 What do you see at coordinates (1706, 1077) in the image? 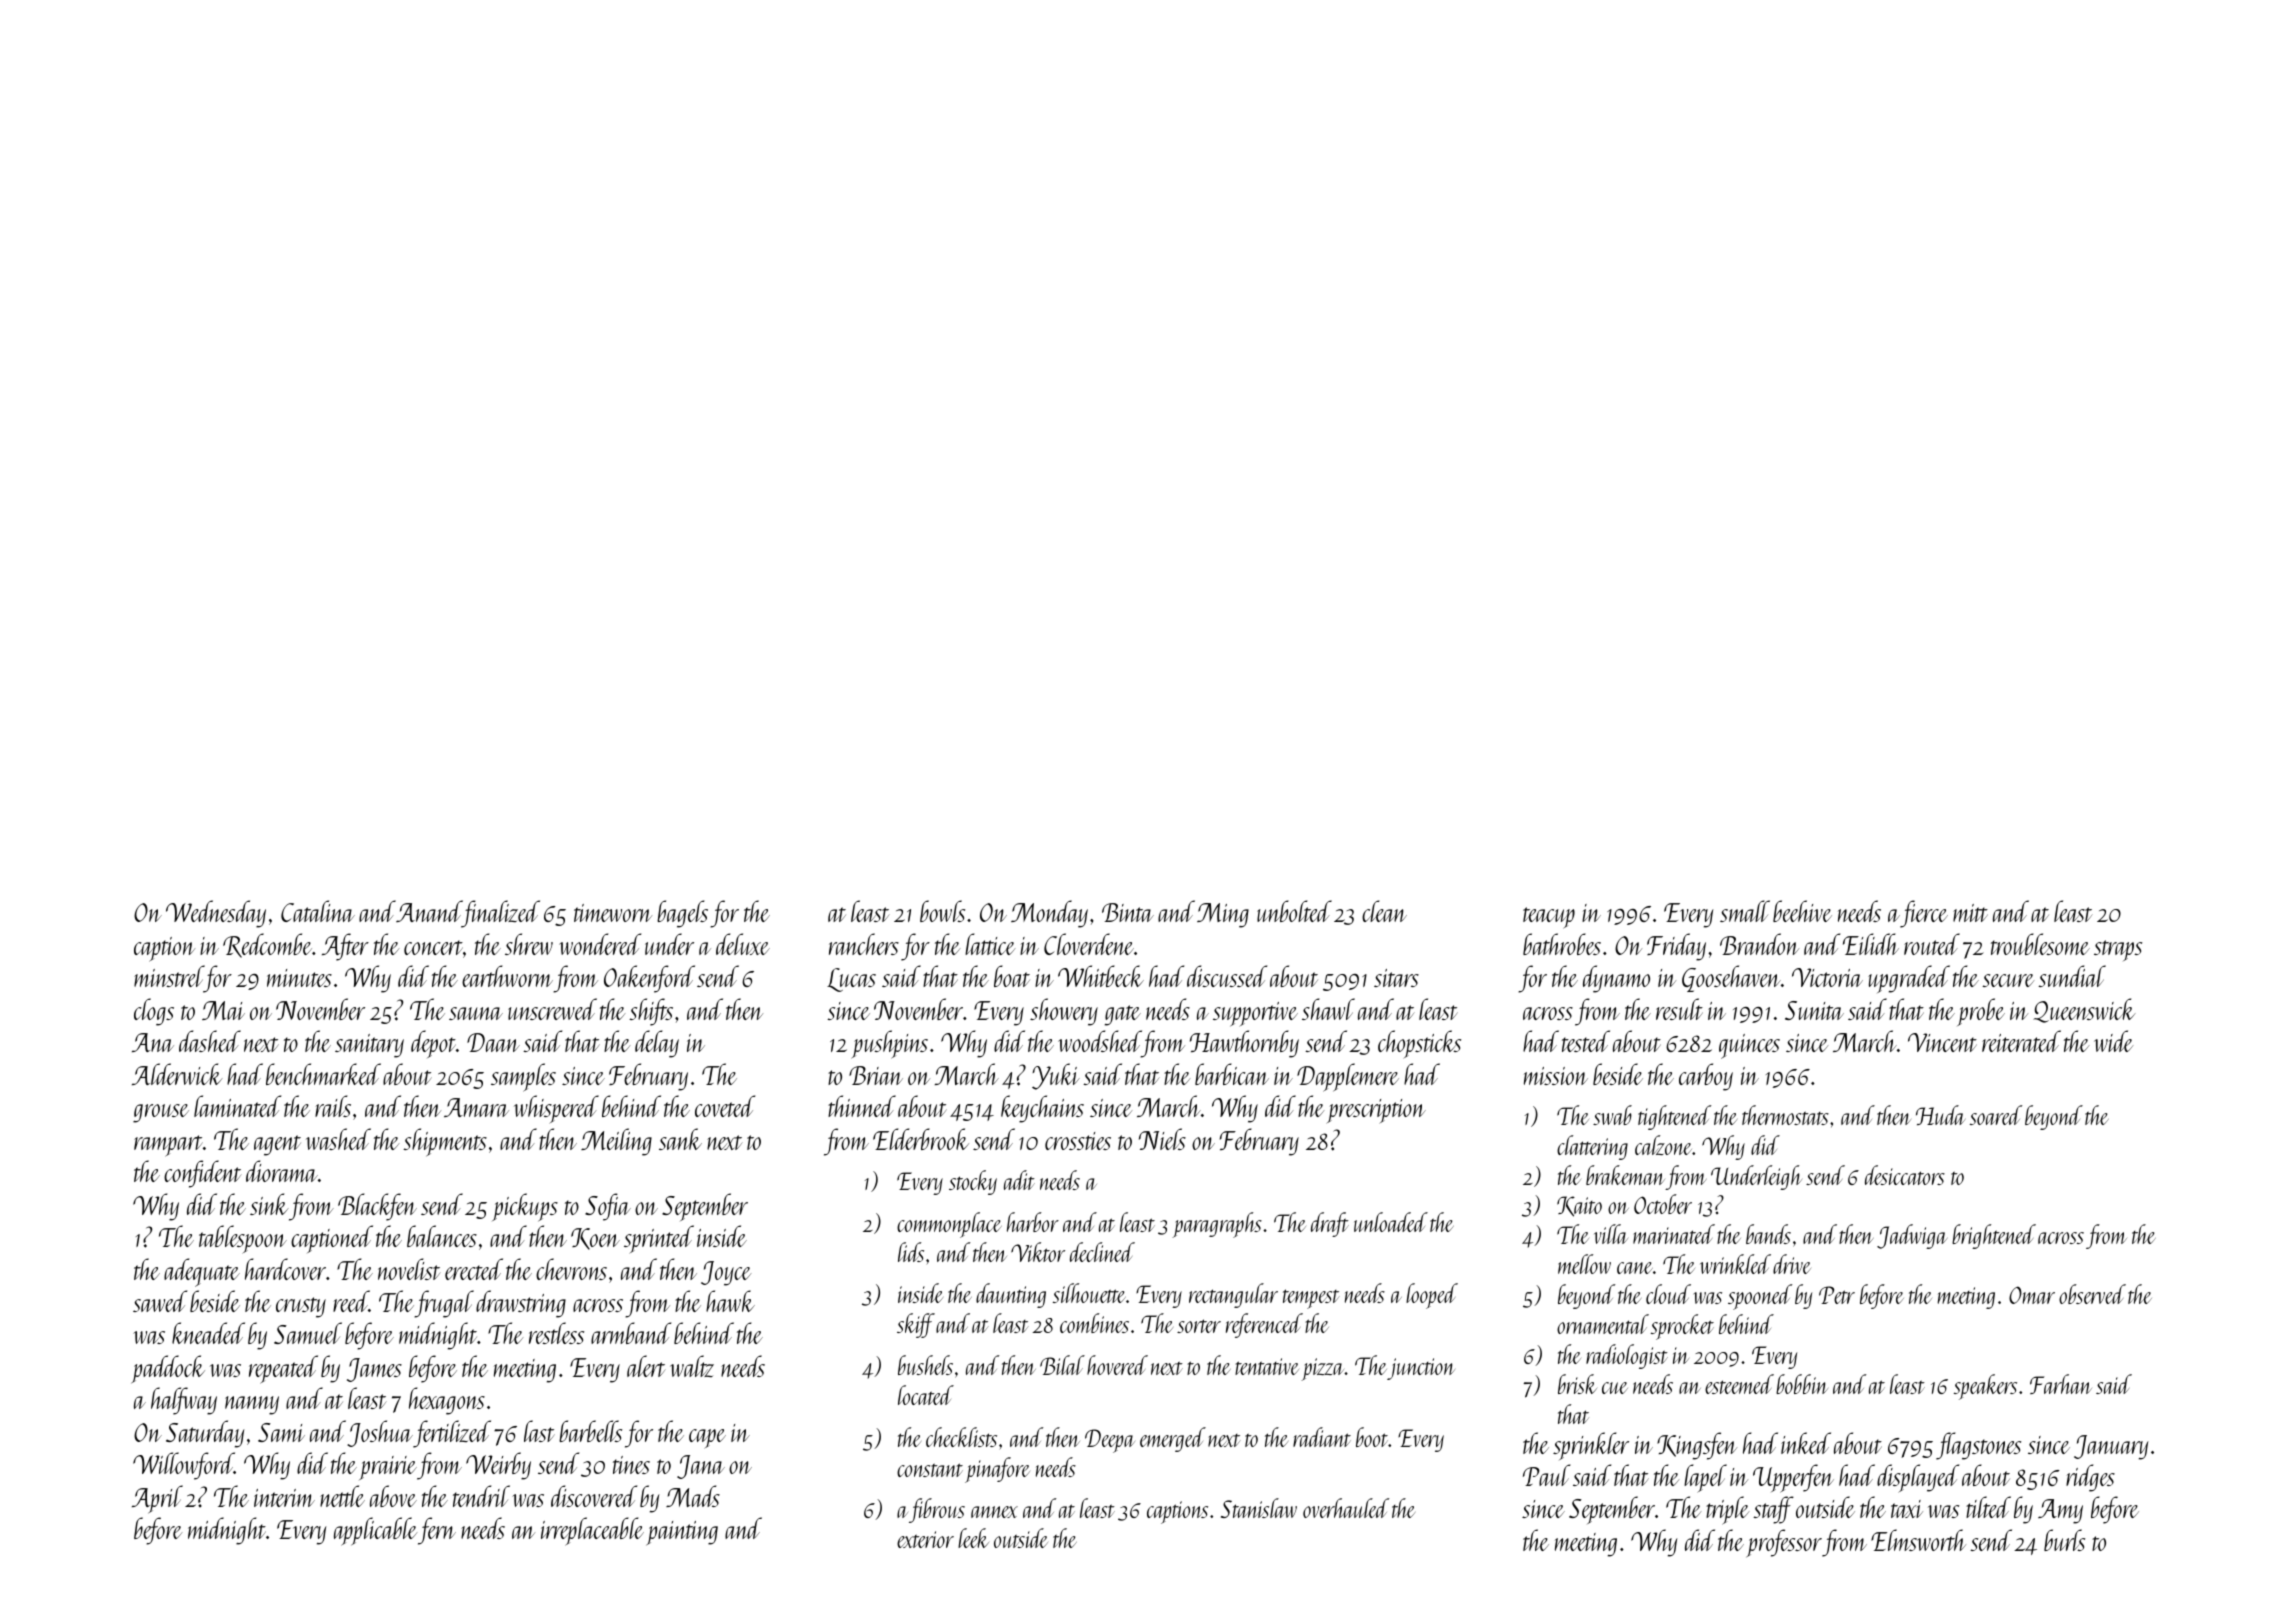
I see `carboy` at bounding box center [1706, 1077].
